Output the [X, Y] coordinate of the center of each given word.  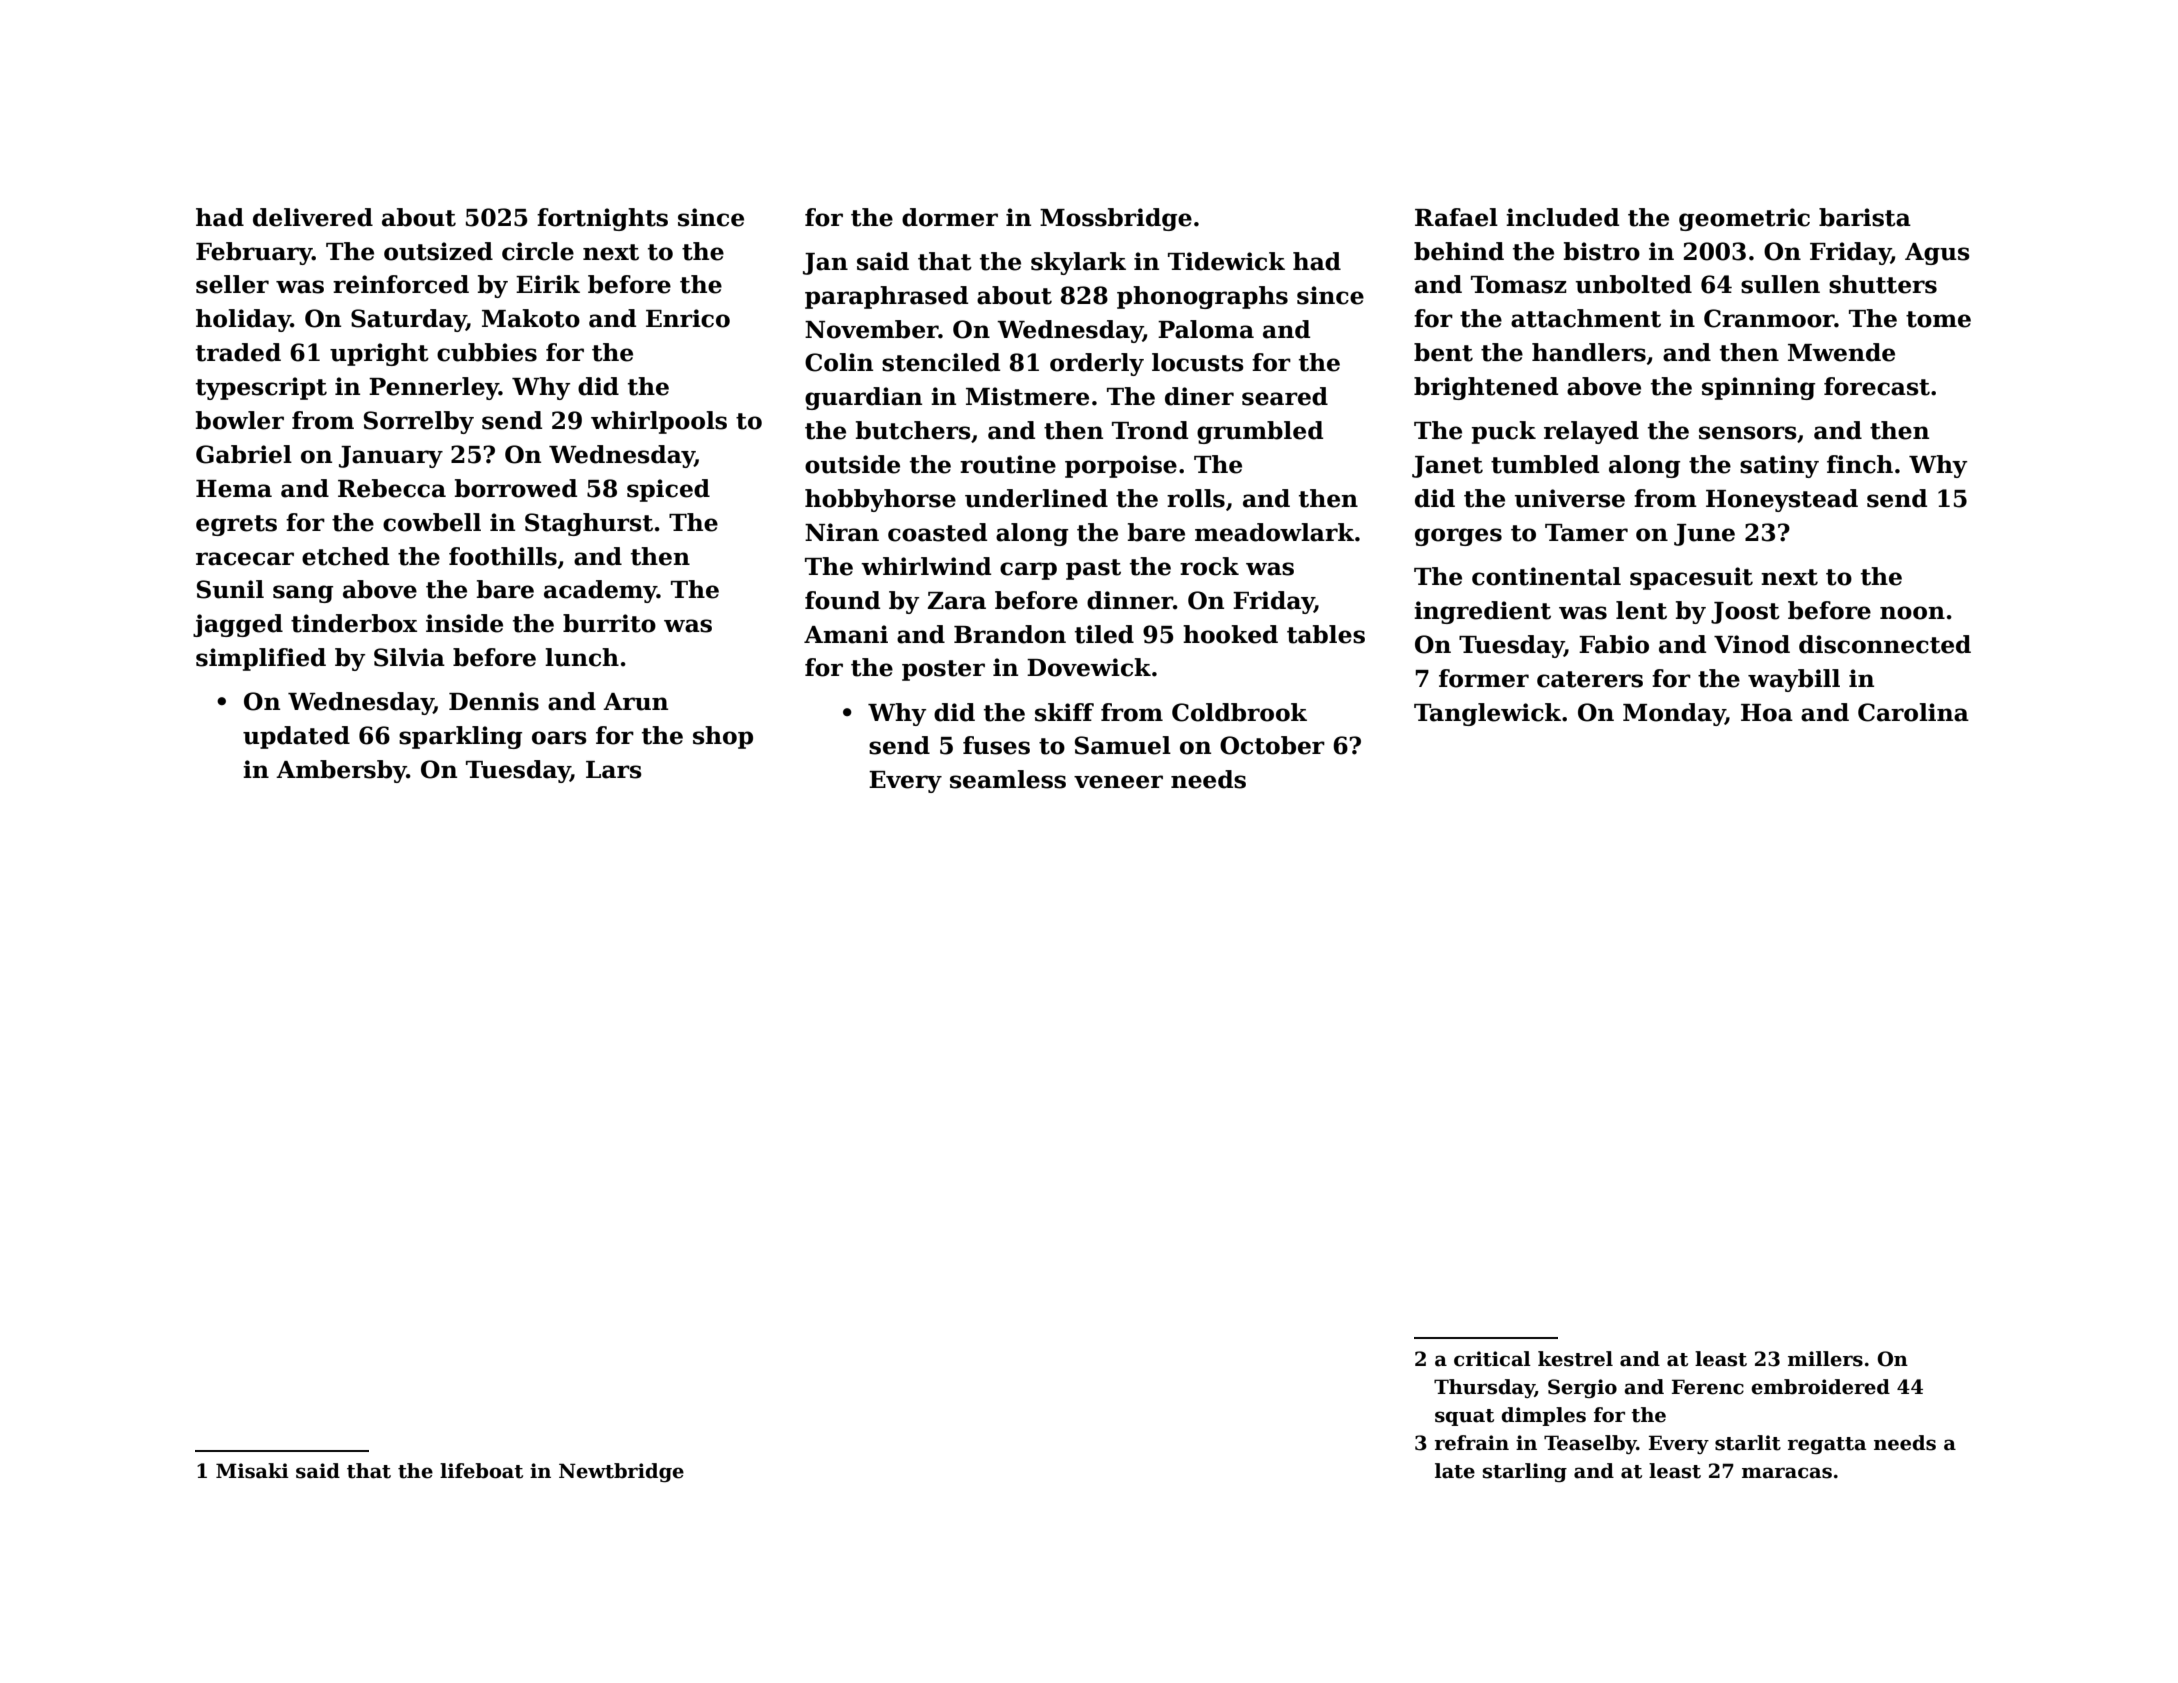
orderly [1097, 364]
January [391, 457]
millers [1825, 1359]
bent [1443, 352]
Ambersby [341, 771]
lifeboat [481, 1471]
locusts [1198, 362]
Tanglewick [1487, 714]
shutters [1883, 284]
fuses [996, 745]
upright [379, 354]
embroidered [1820, 1387]
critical [1492, 1359]
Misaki [252, 1471]
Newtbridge [621, 1472]
